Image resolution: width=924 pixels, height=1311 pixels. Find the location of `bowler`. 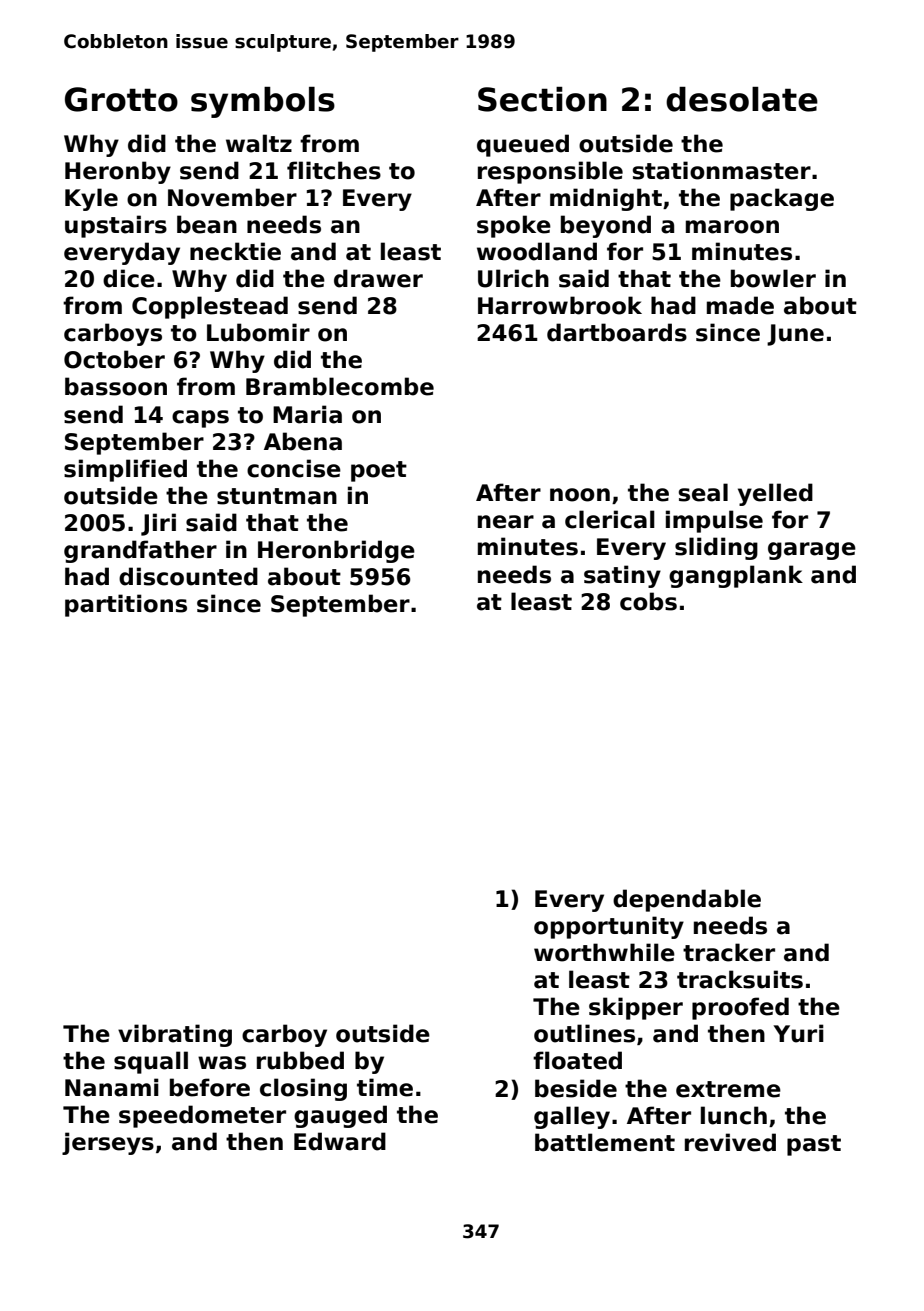

bowler is located at coordinates (773, 278).
